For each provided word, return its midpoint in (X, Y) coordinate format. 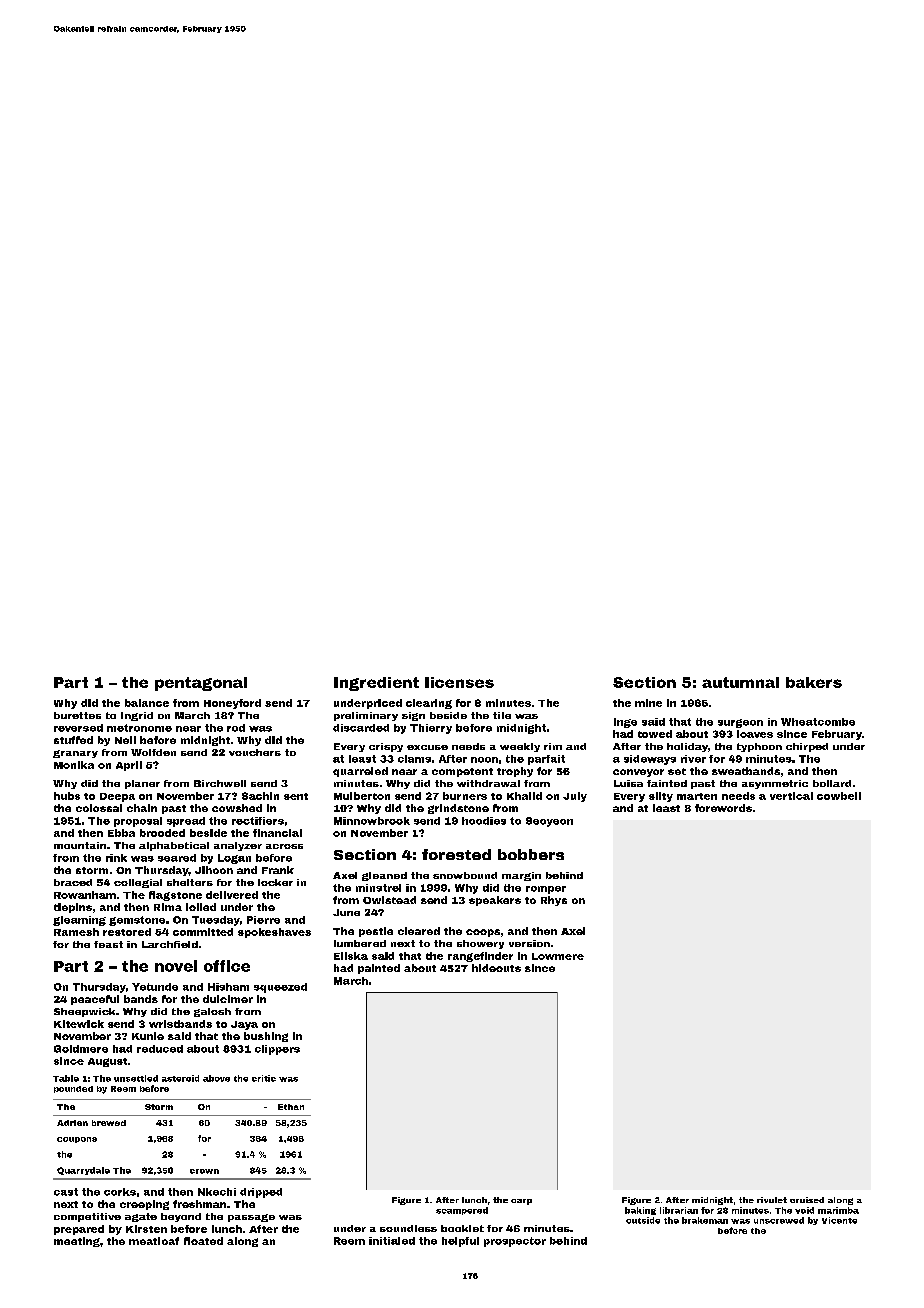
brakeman (705, 1220)
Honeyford (232, 704)
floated (203, 1241)
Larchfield (170, 944)
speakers (495, 901)
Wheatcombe (818, 722)
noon (484, 760)
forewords (723, 808)
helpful (460, 1242)
